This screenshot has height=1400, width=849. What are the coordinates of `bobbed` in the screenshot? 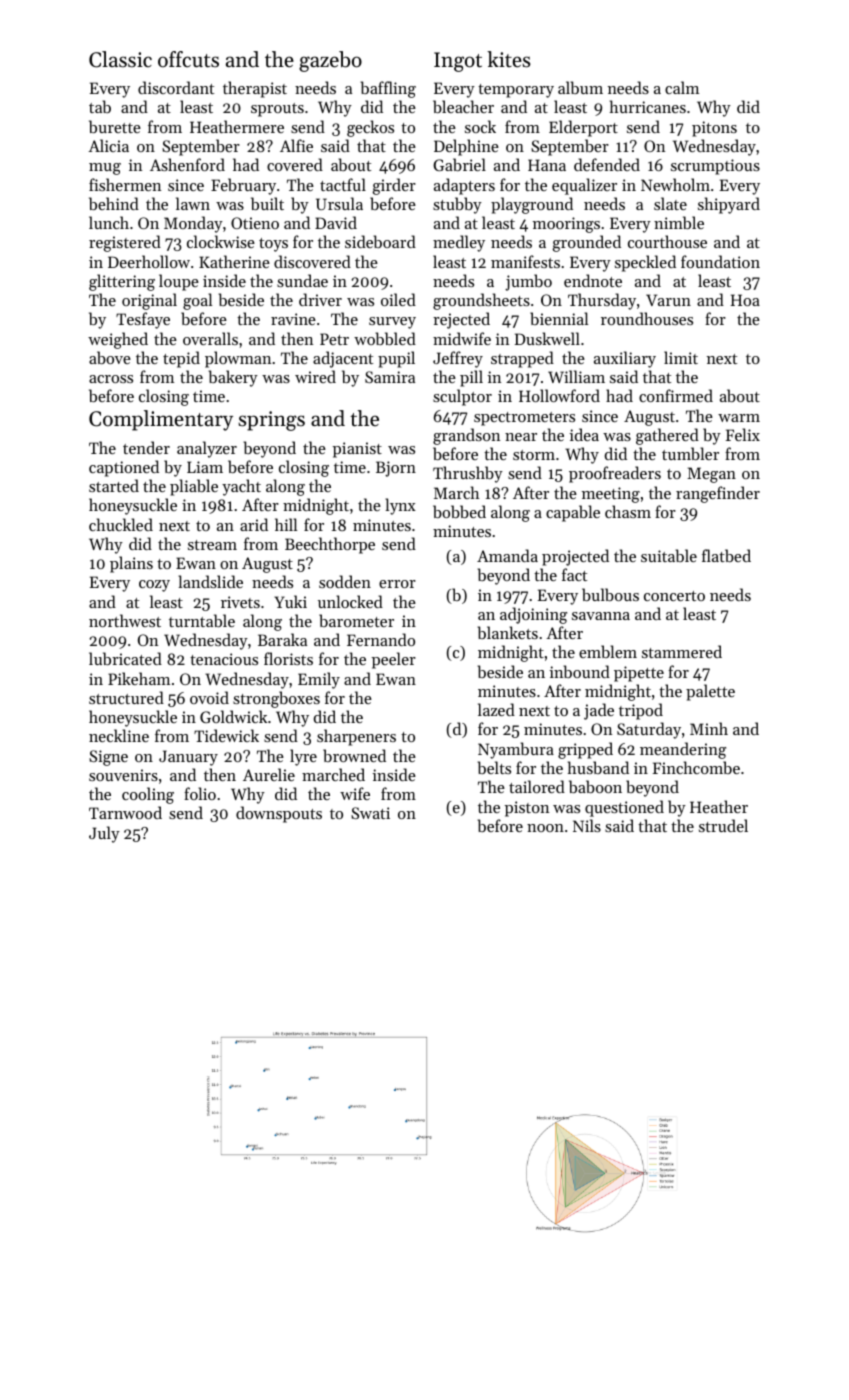 It's located at (459, 511).
